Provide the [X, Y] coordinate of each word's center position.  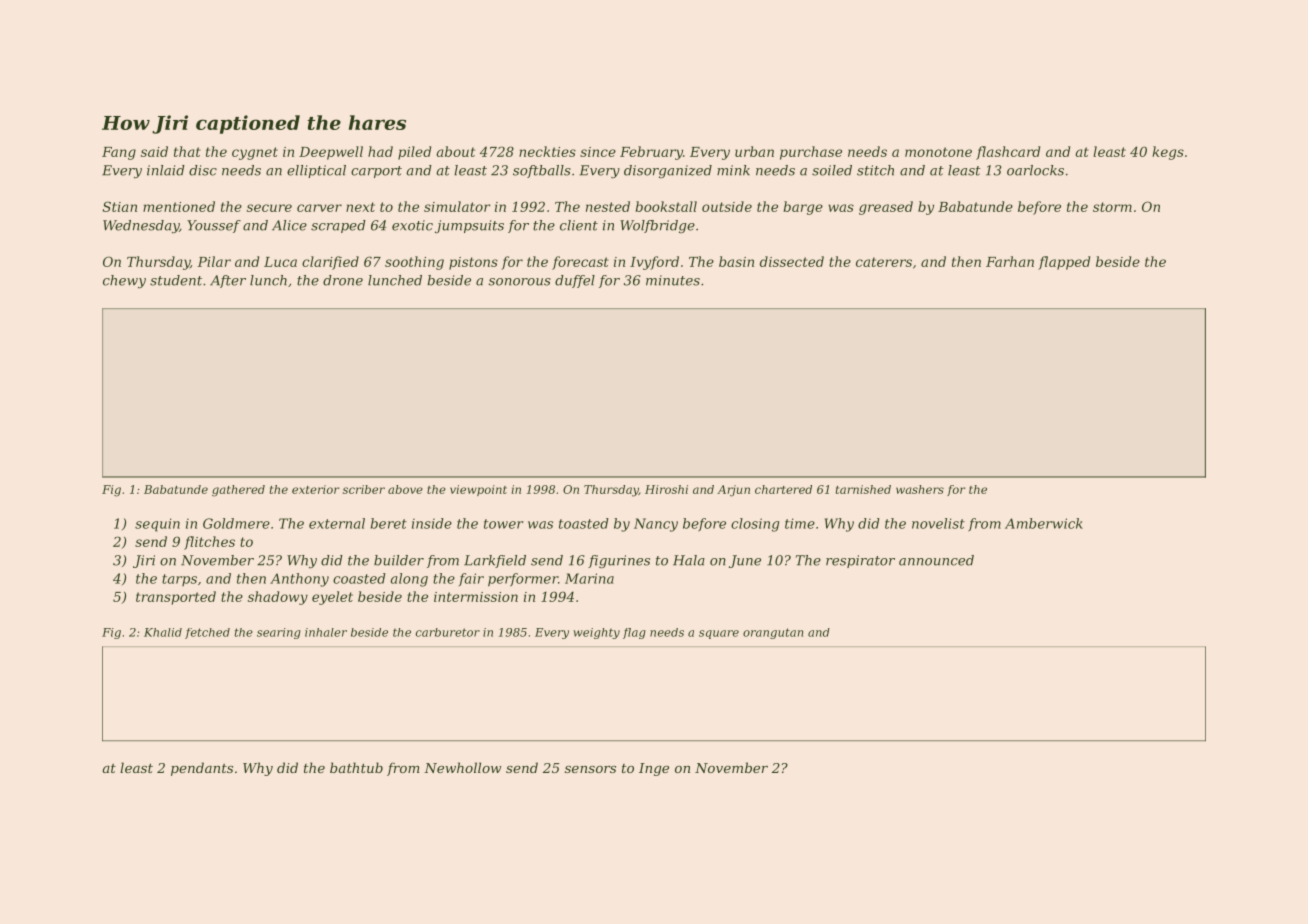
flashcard [1008, 153]
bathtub [356, 767]
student [176, 280]
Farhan [1010, 261]
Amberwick [1044, 523]
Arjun [733, 491]
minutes [673, 280]
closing [755, 525]
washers [920, 489]
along [409, 580]
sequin [157, 525]
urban [754, 151]
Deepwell [331, 153]
